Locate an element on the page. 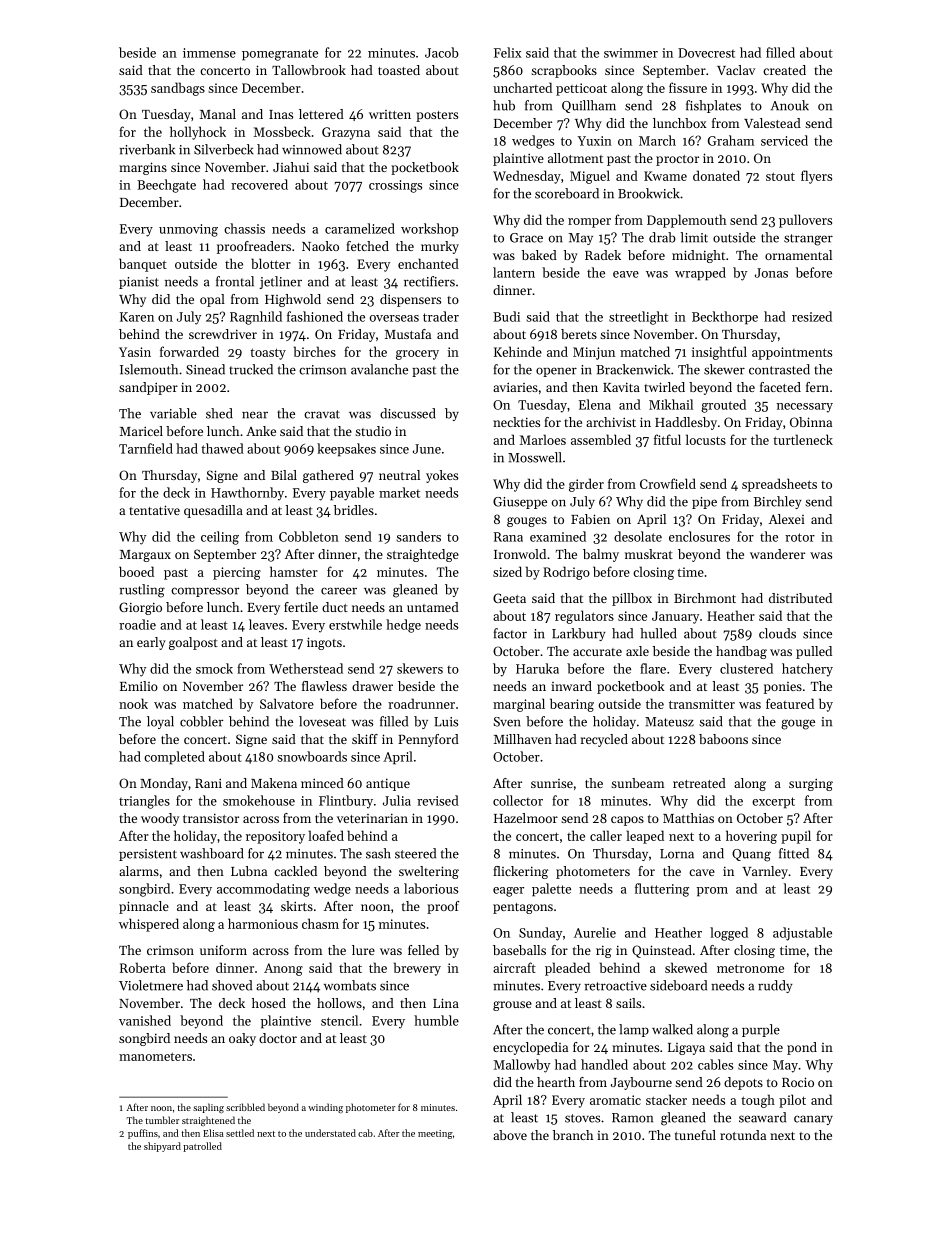 The height and width of the document is (1233, 952). Anke is located at coordinates (261, 431).
